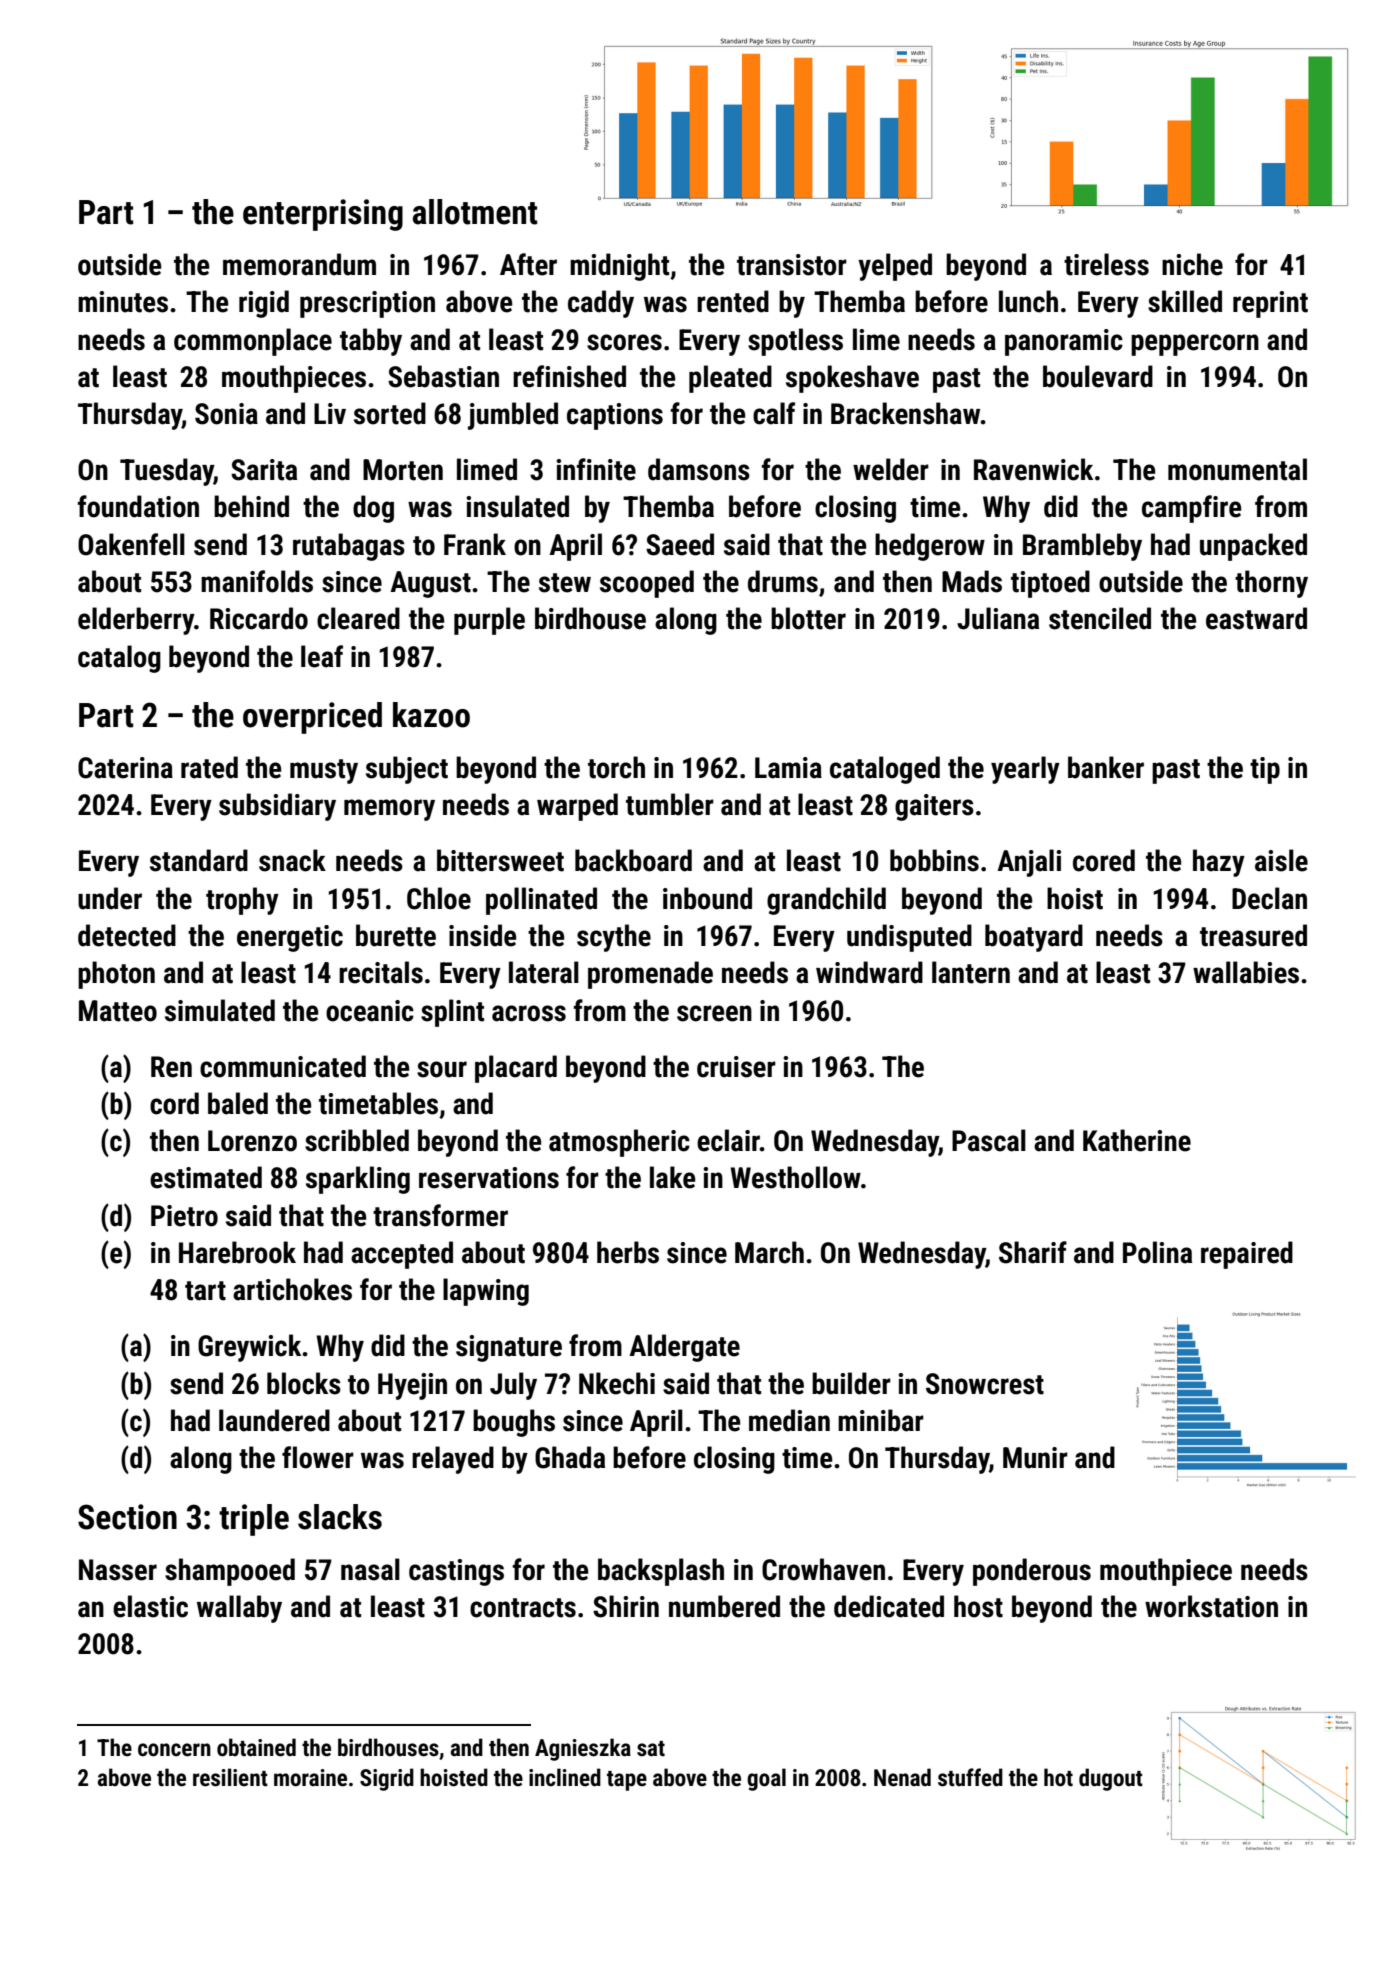 The image size is (1386, 1969). What do you see at coordinates (205, 1291) in the document?
I see `tart` at bounding box center [205, 1291].
